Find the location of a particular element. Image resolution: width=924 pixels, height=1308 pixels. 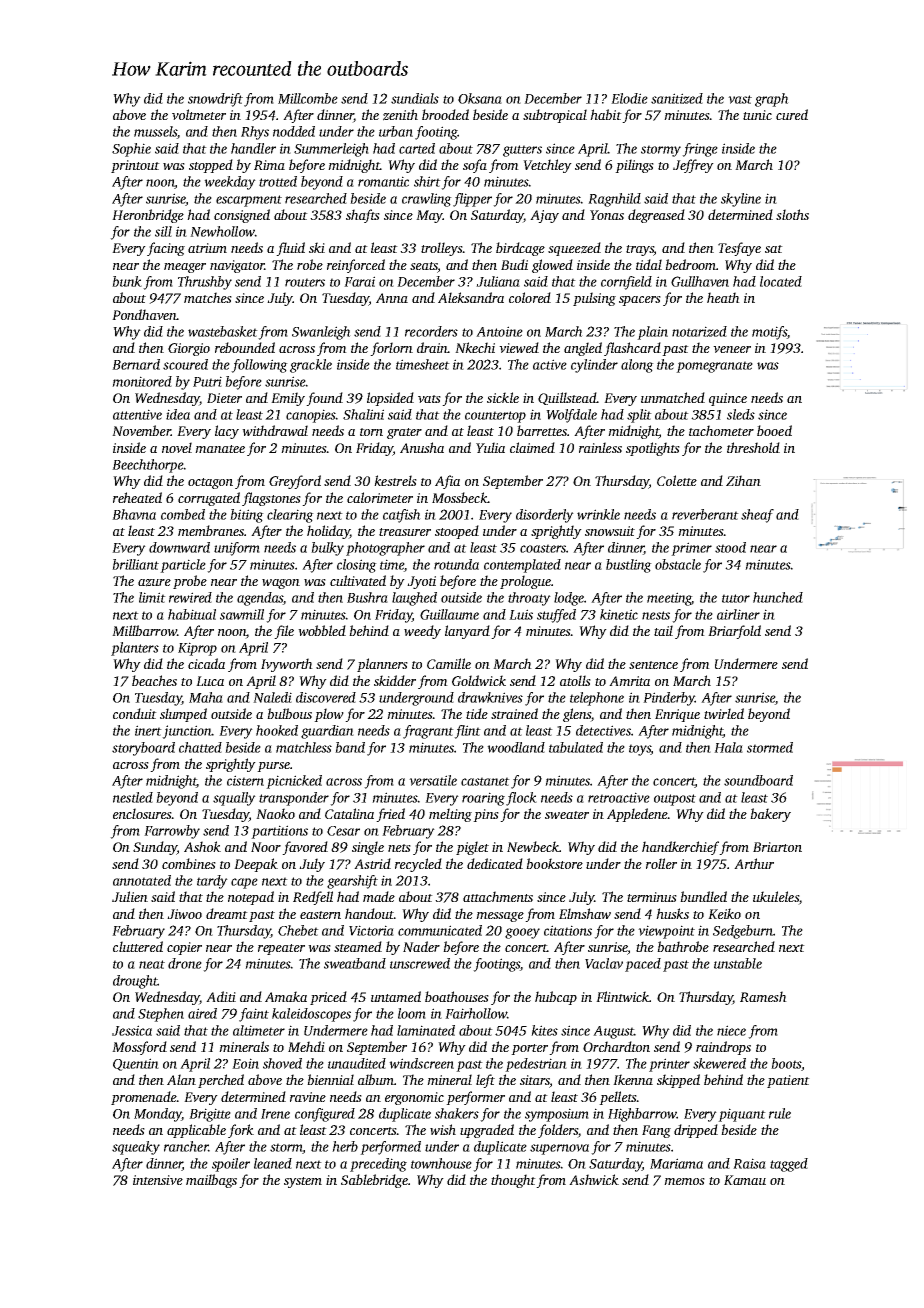

bustling is located at coordinates (629, 566).
